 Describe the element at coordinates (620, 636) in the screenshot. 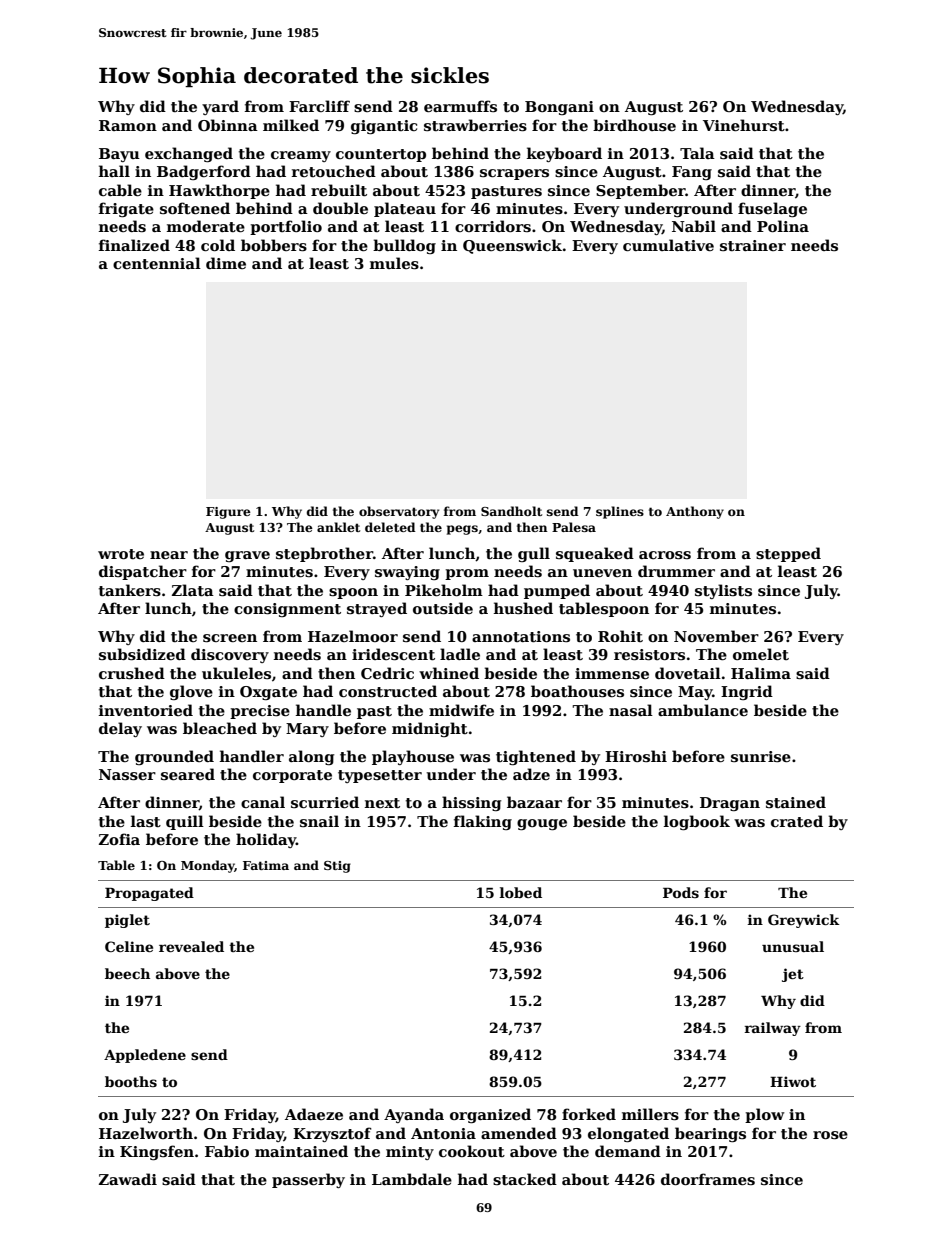

I see `Rohit` at that location.
